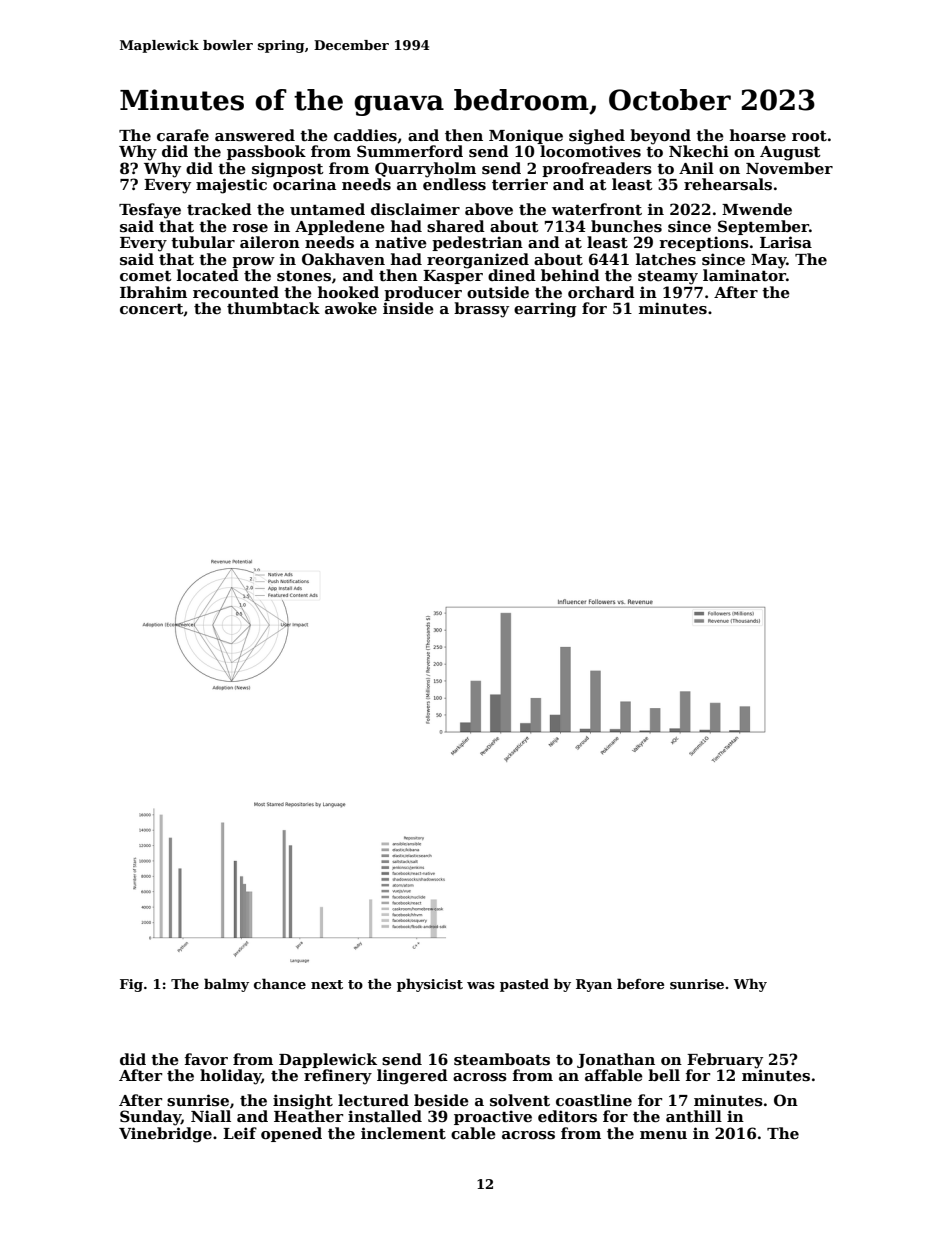  I want to click on awoke, so click(351, 308).
